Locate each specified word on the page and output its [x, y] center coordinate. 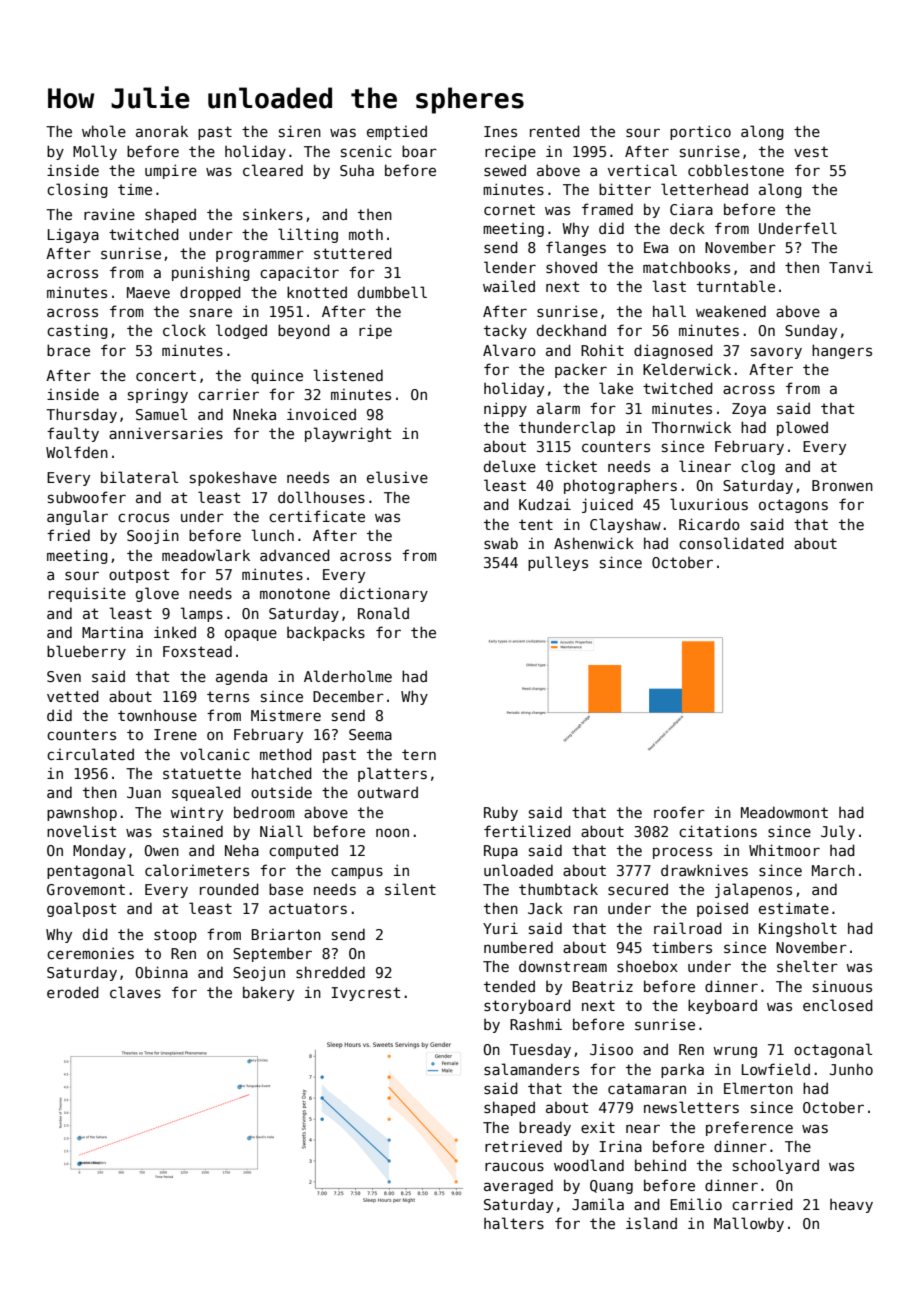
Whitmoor [784, 850]
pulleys [558, 563]
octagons [793, 506]
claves [135, 992]
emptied [397, 132]
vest [811, 151]
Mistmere [286, 715]
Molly [95, 152]
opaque [251, 635]
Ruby [501, 813]
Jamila [598, 1204]
